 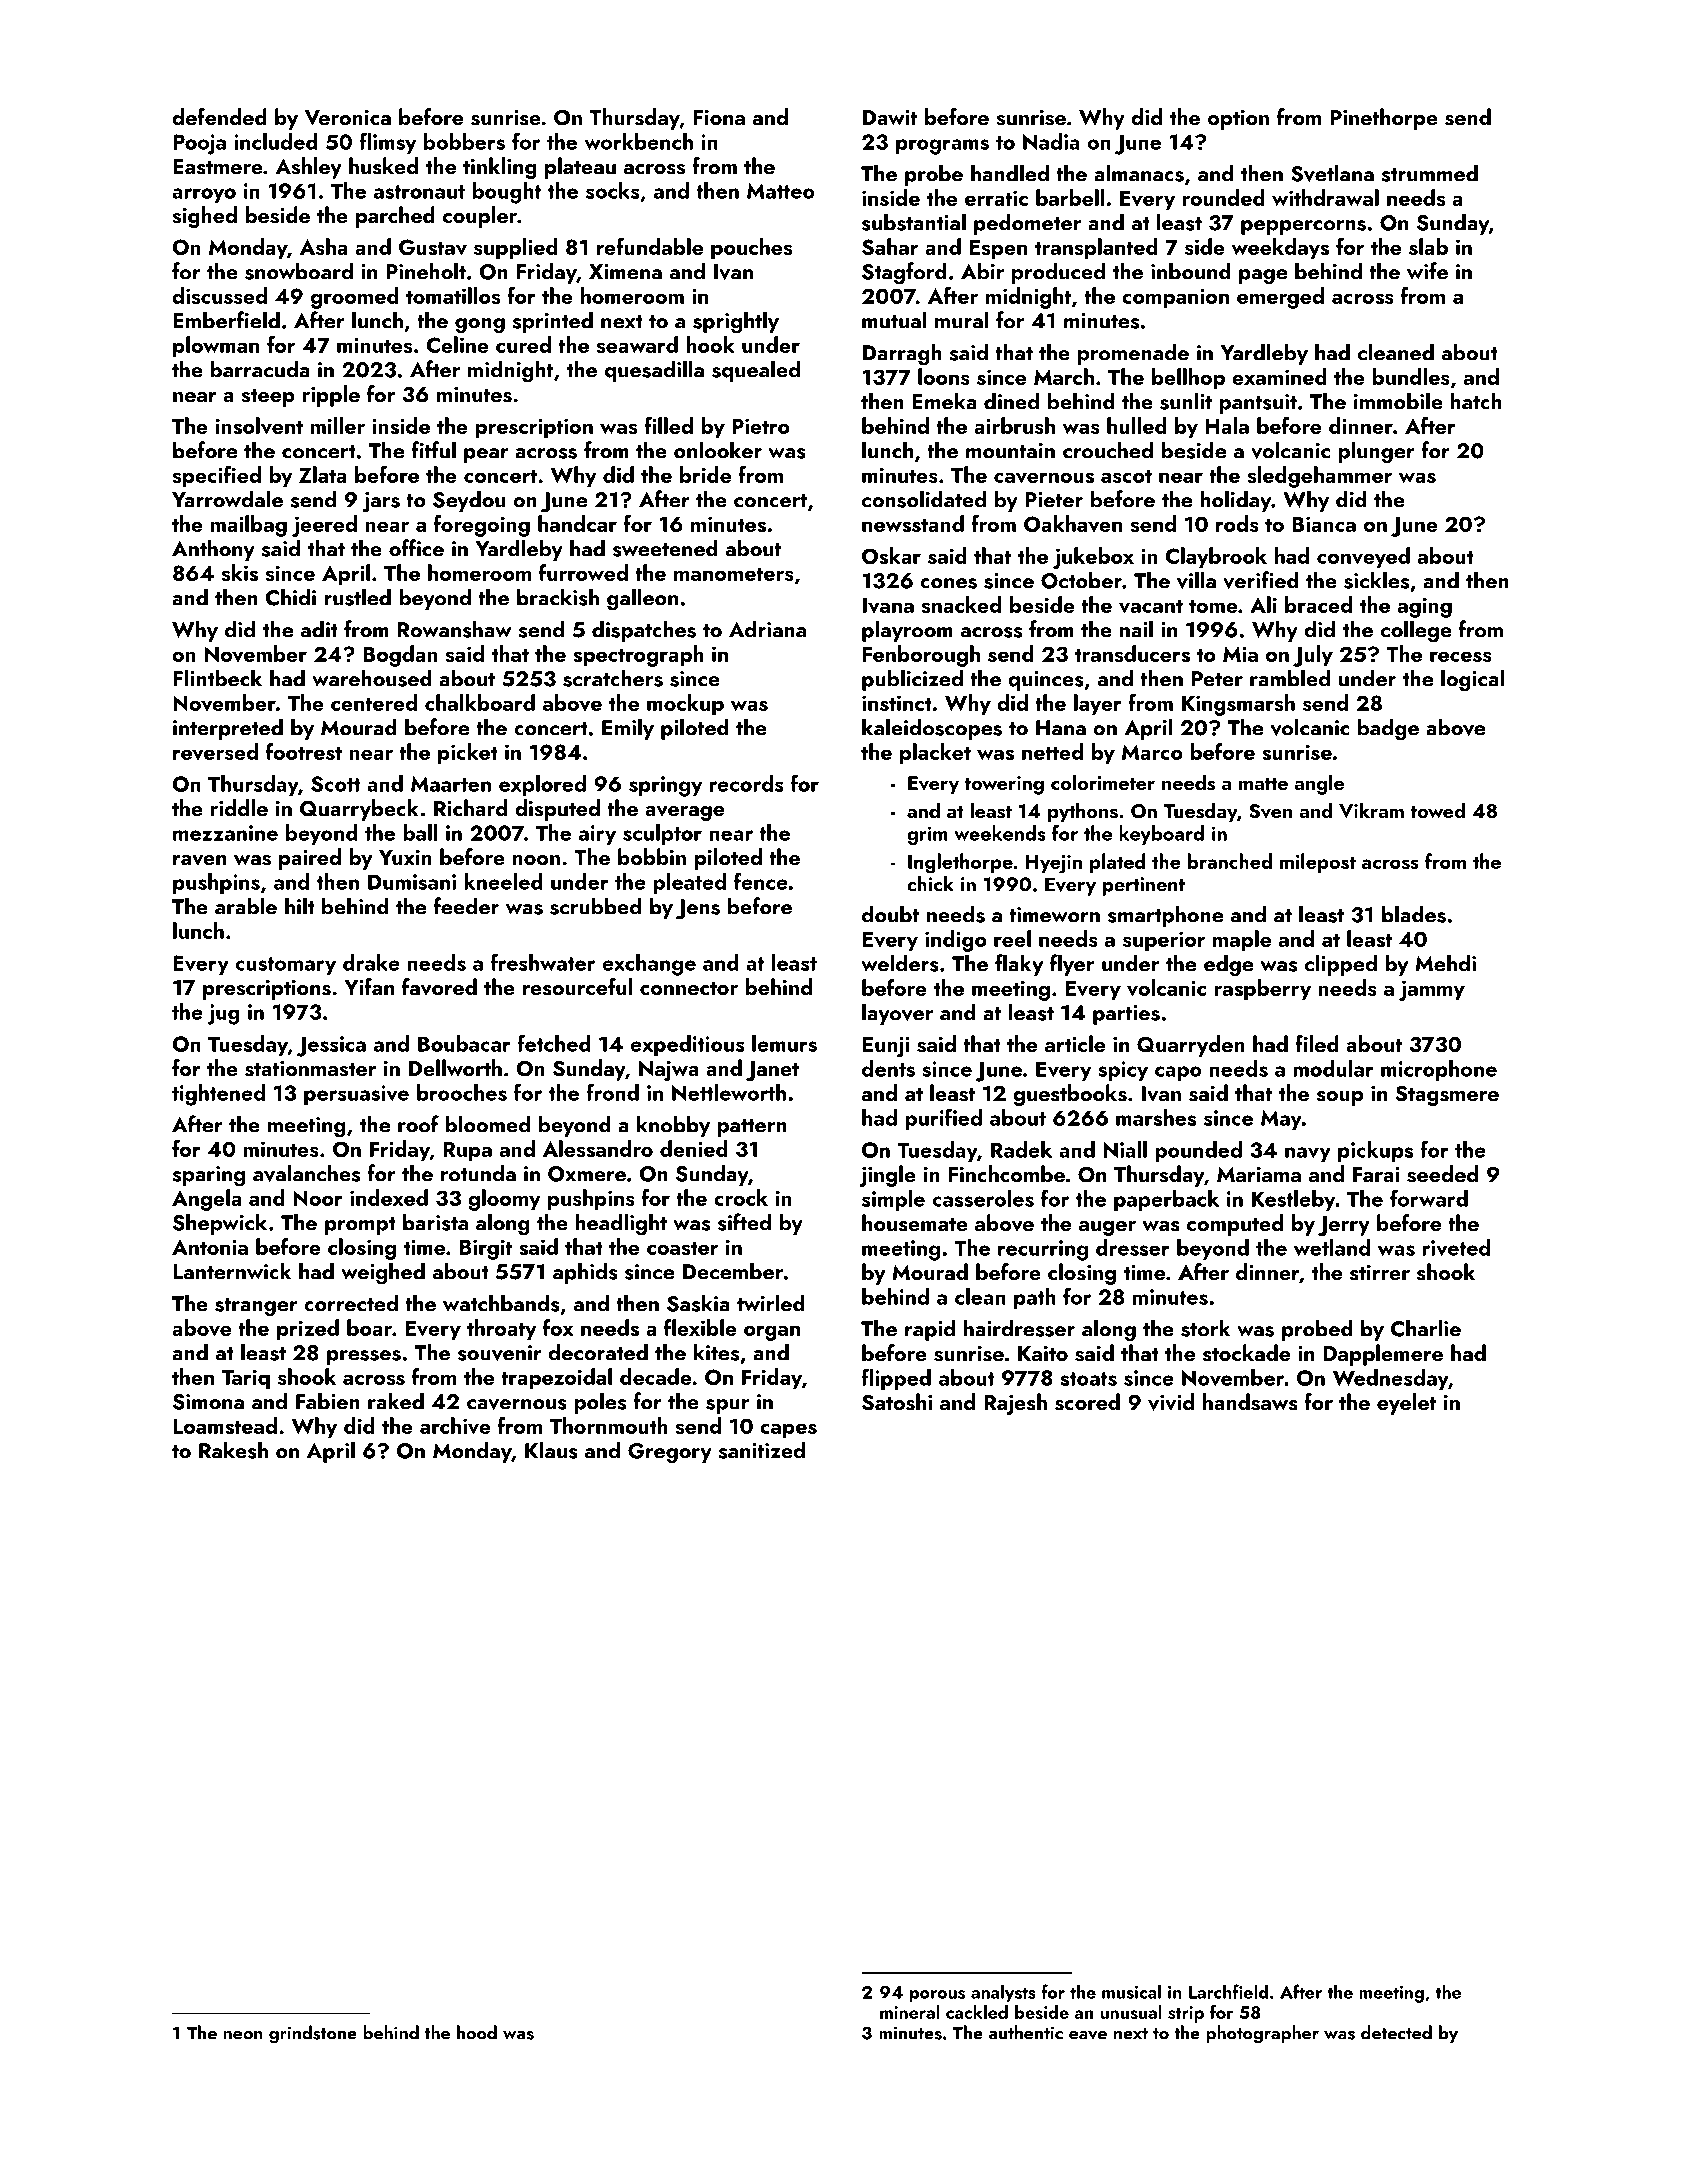 I want to click on eave, so click(x=1088, y=2035).
